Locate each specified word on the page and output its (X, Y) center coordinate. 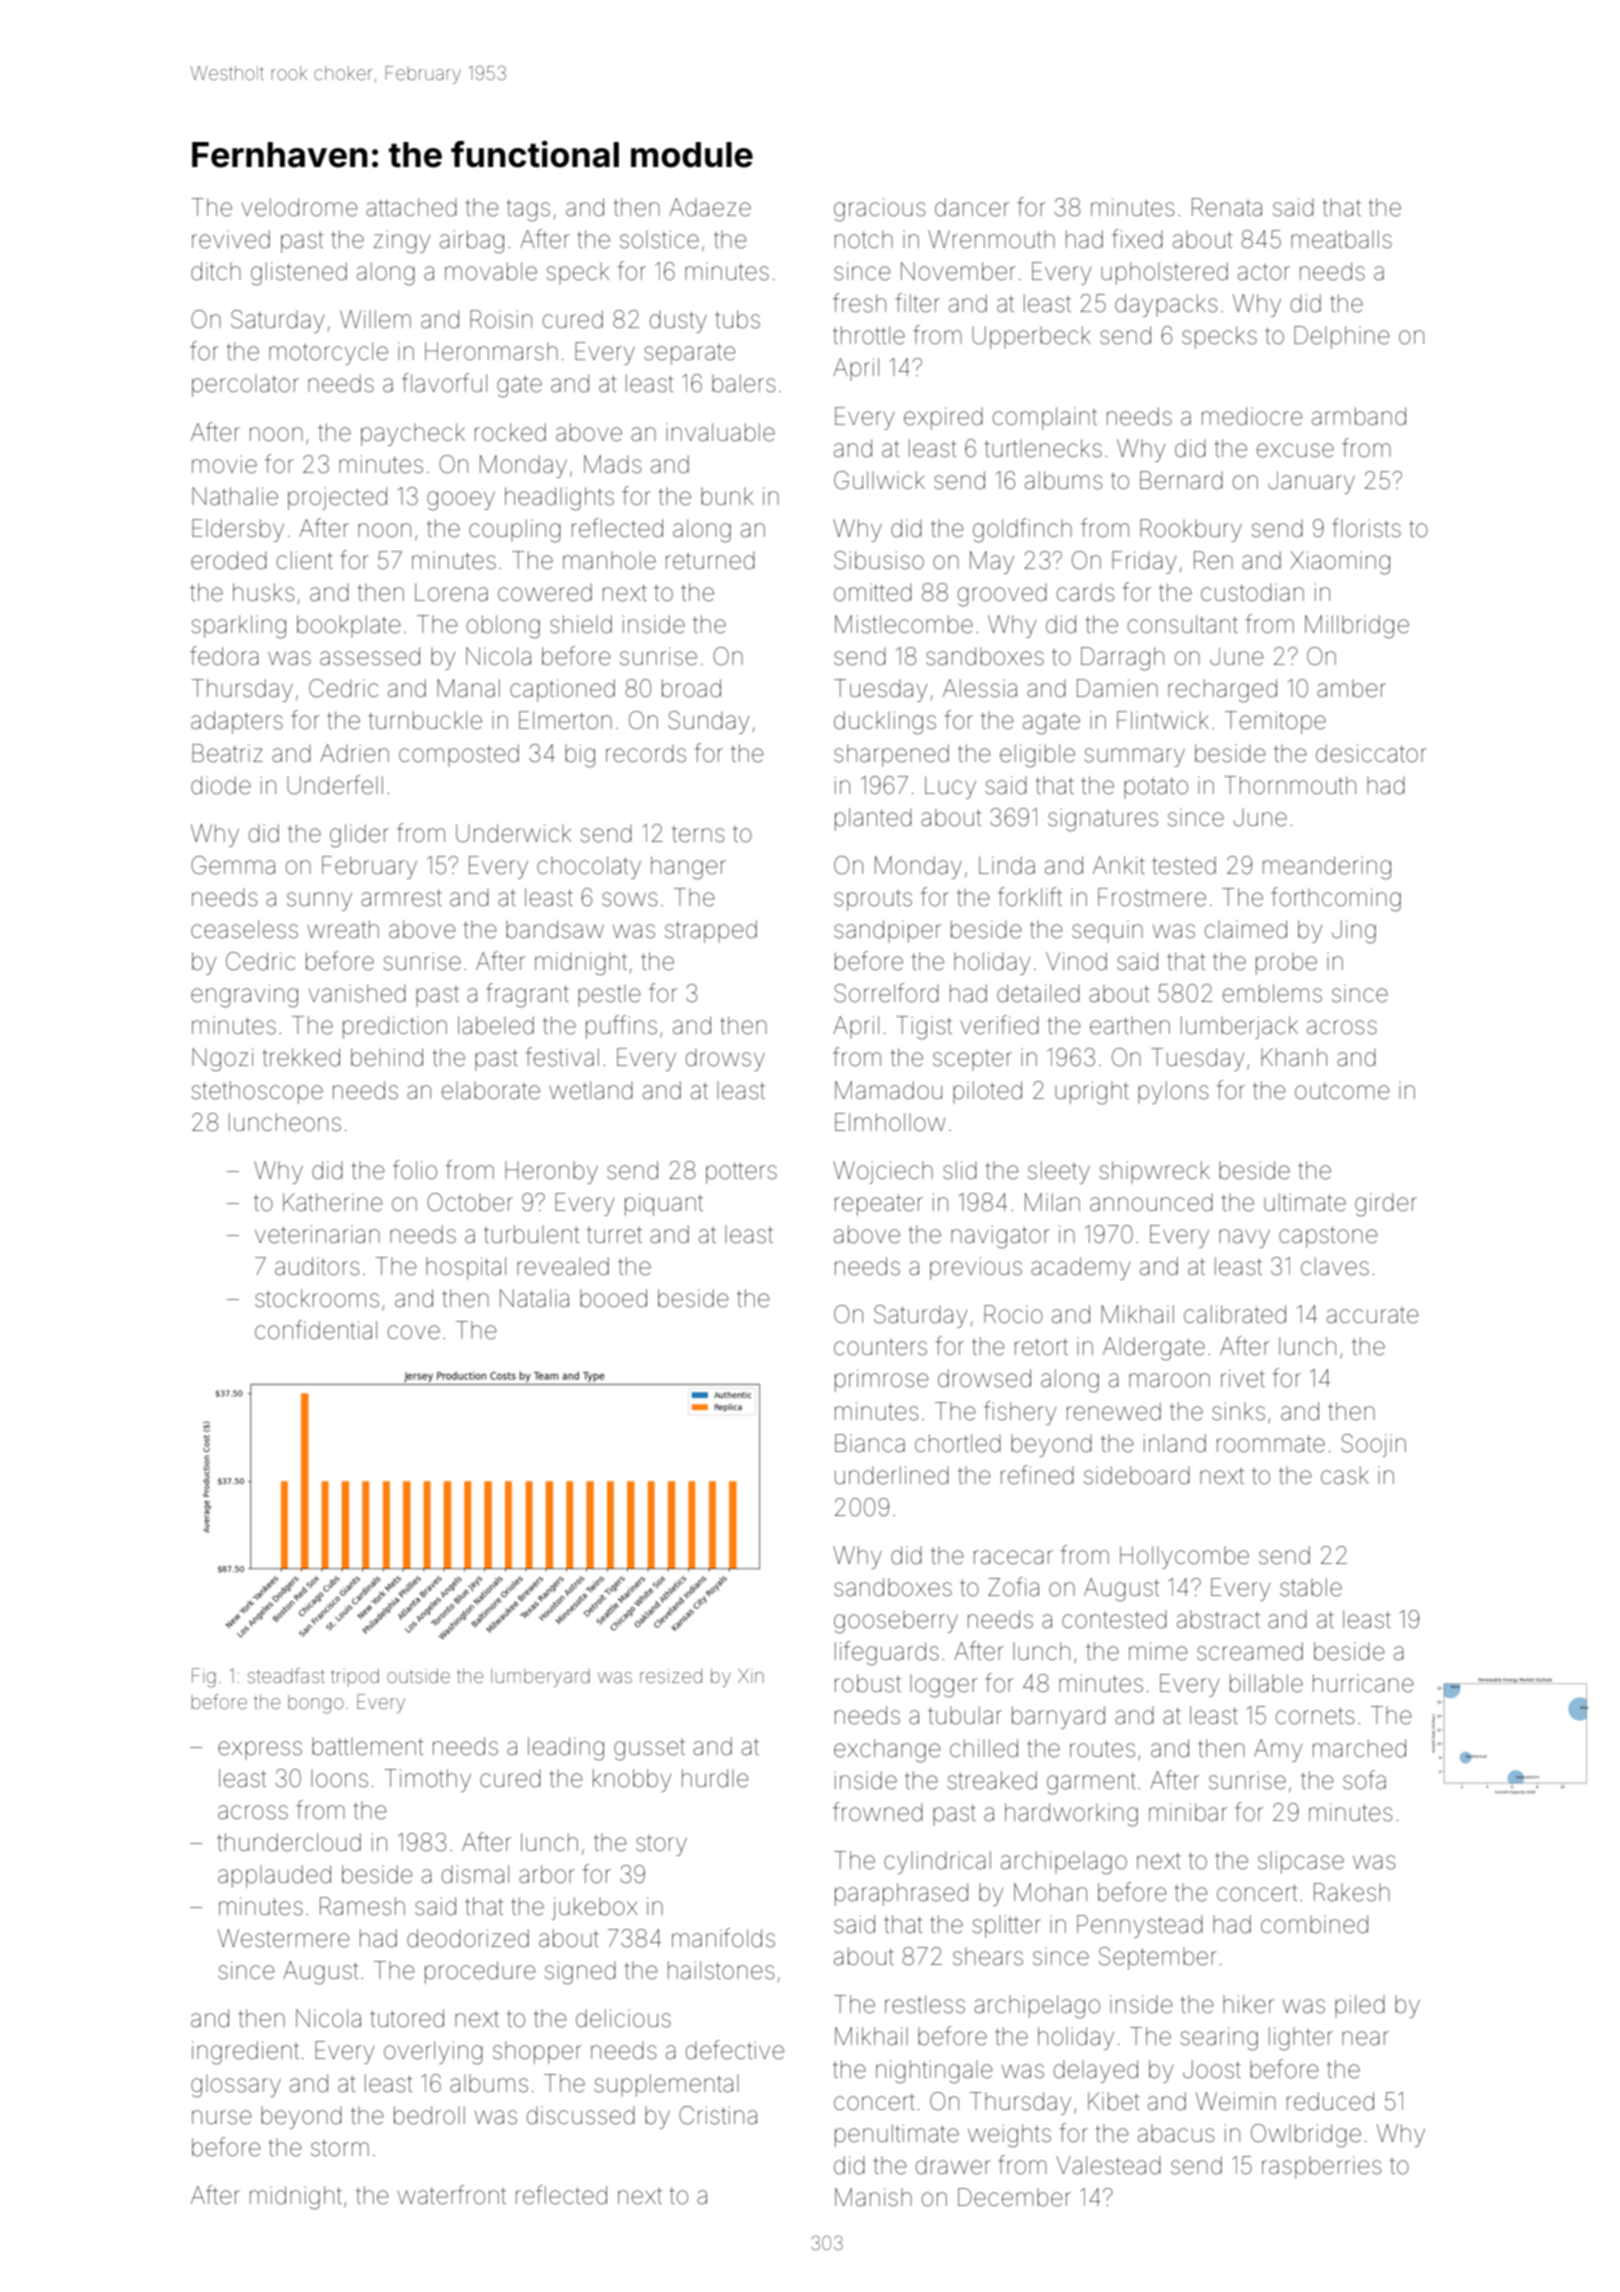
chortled (958, 1443)
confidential (316, 1330)
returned (710, 560)
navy (1244, 1238)
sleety (1059, 1172)
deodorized (468, 1938)
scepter (972, 1060)
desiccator (1371, 753)
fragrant (527, 995)
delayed (1096, 2071)
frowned (878, 1812)
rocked (510, 432)
